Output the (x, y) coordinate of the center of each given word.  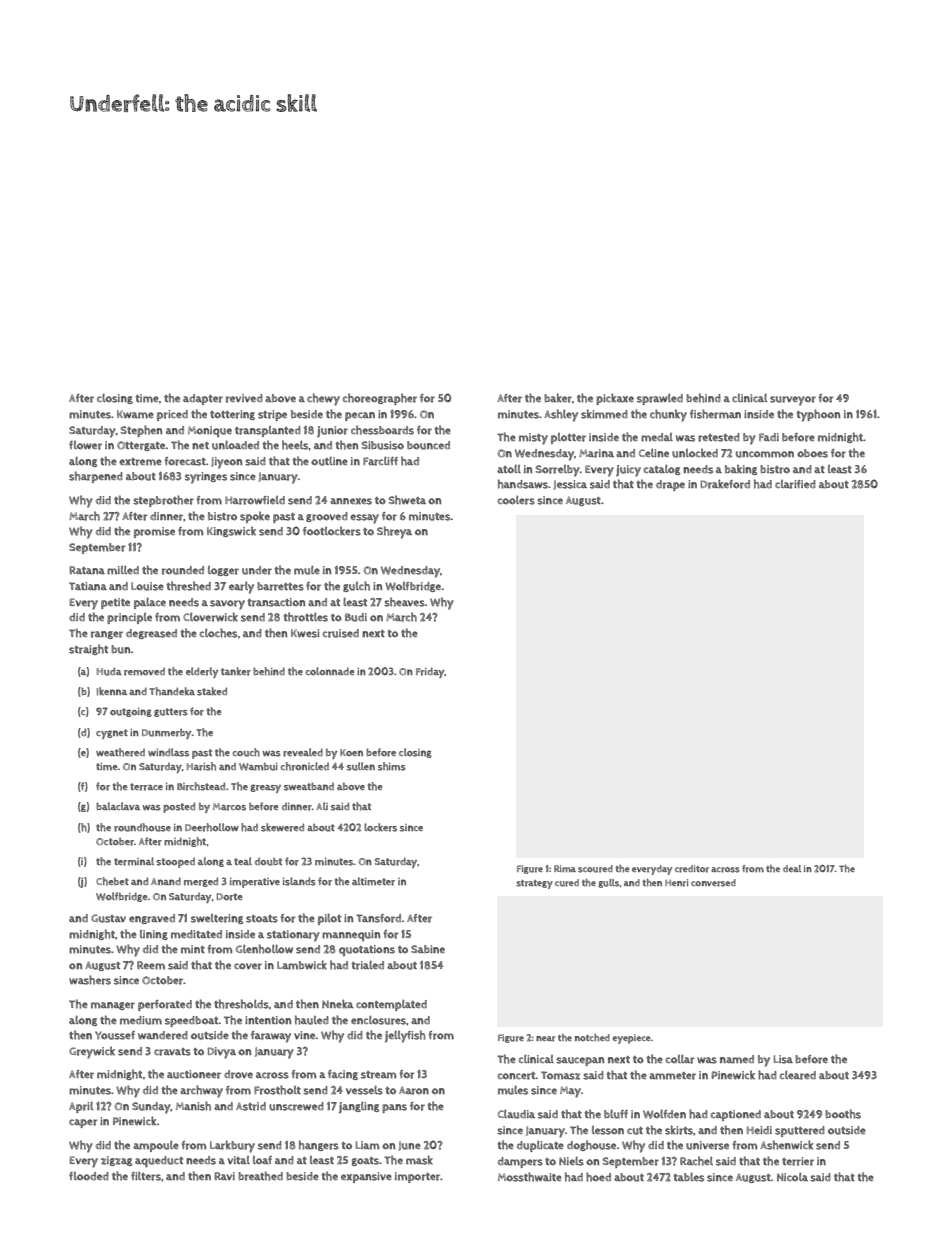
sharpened (96, 477)
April (81, 1107)
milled (123, 570)
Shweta (407, 500)
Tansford (378, 918)
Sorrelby (558, 471)
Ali (322, 806)
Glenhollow (264, 949)
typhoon (818, 415)
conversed (713, 883)
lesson (608, 1130)
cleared (798, 1075)
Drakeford (725, 484)
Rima (565, 868)
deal (792, 868)
